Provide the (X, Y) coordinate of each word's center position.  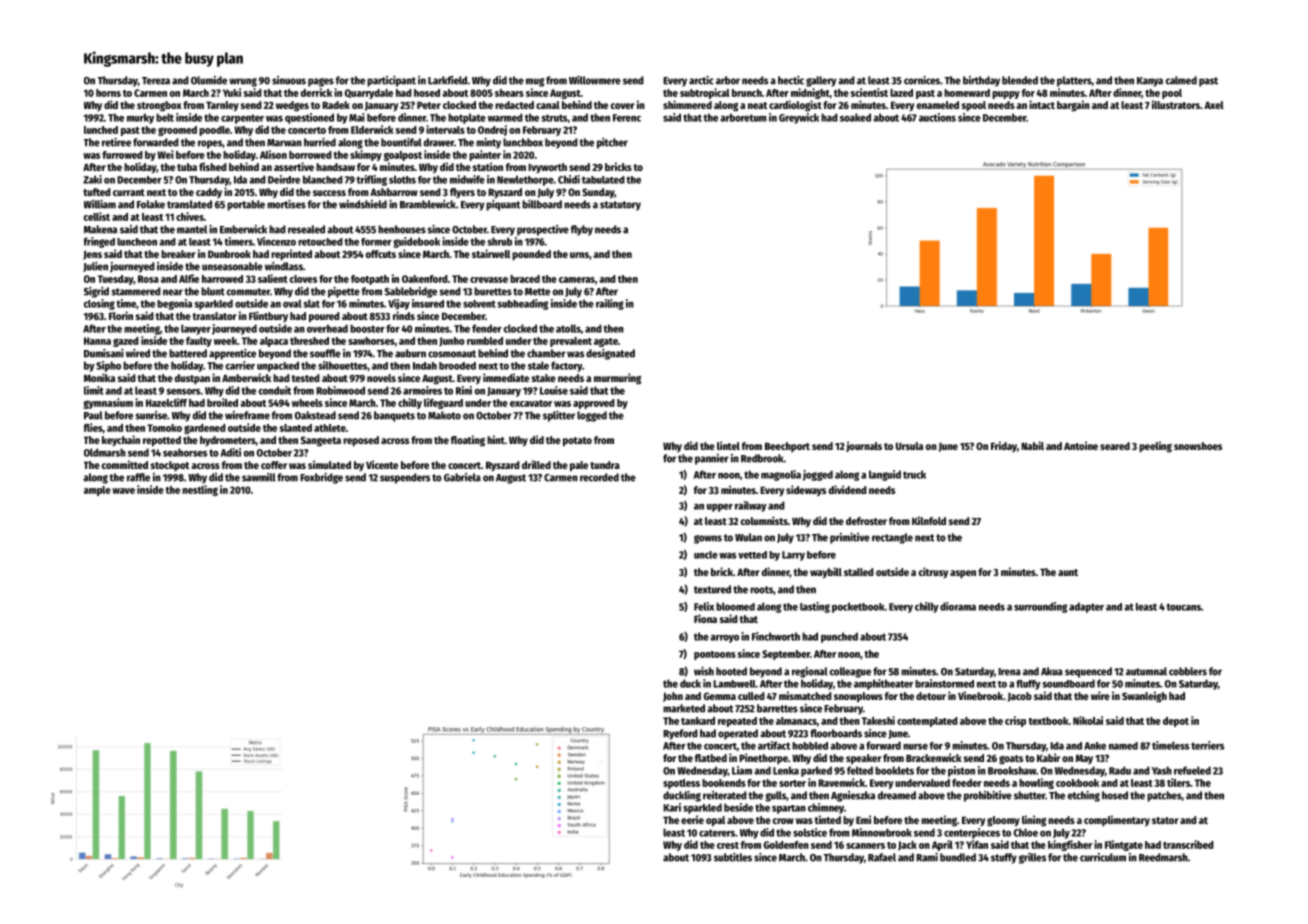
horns (108, 93)
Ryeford (680, 734)
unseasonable (232, 266)
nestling (200, 490)
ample (97, 491)
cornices (922, 80)
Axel (1214, 105)
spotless (681, 784)
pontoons (715, 655)
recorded (599, 477)
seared (1115, 446)
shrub (500, 241)
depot (1176, 722)
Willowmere (595, 80)
